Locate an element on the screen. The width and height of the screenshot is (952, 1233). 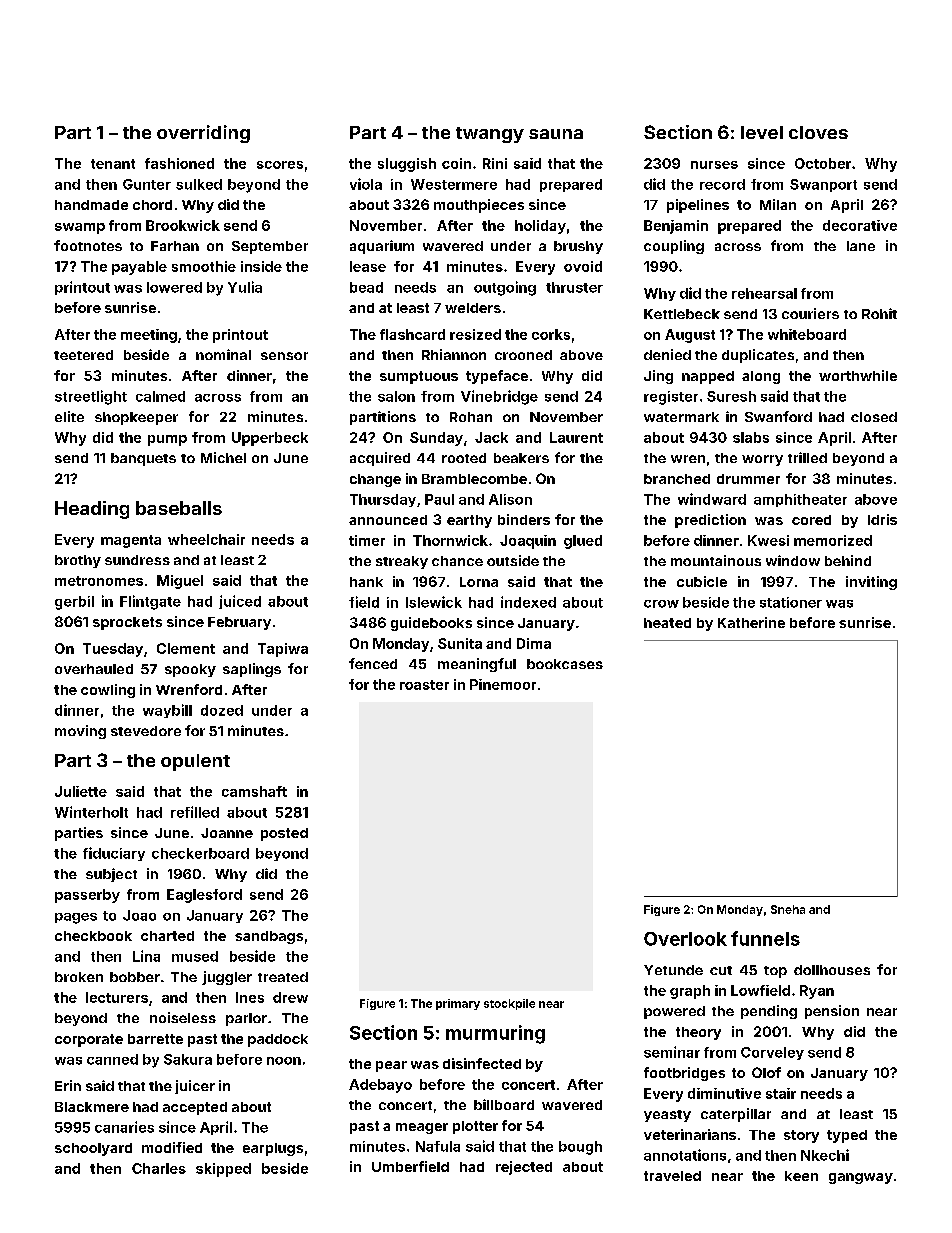
typed is located at coordinates (847, 1136).
